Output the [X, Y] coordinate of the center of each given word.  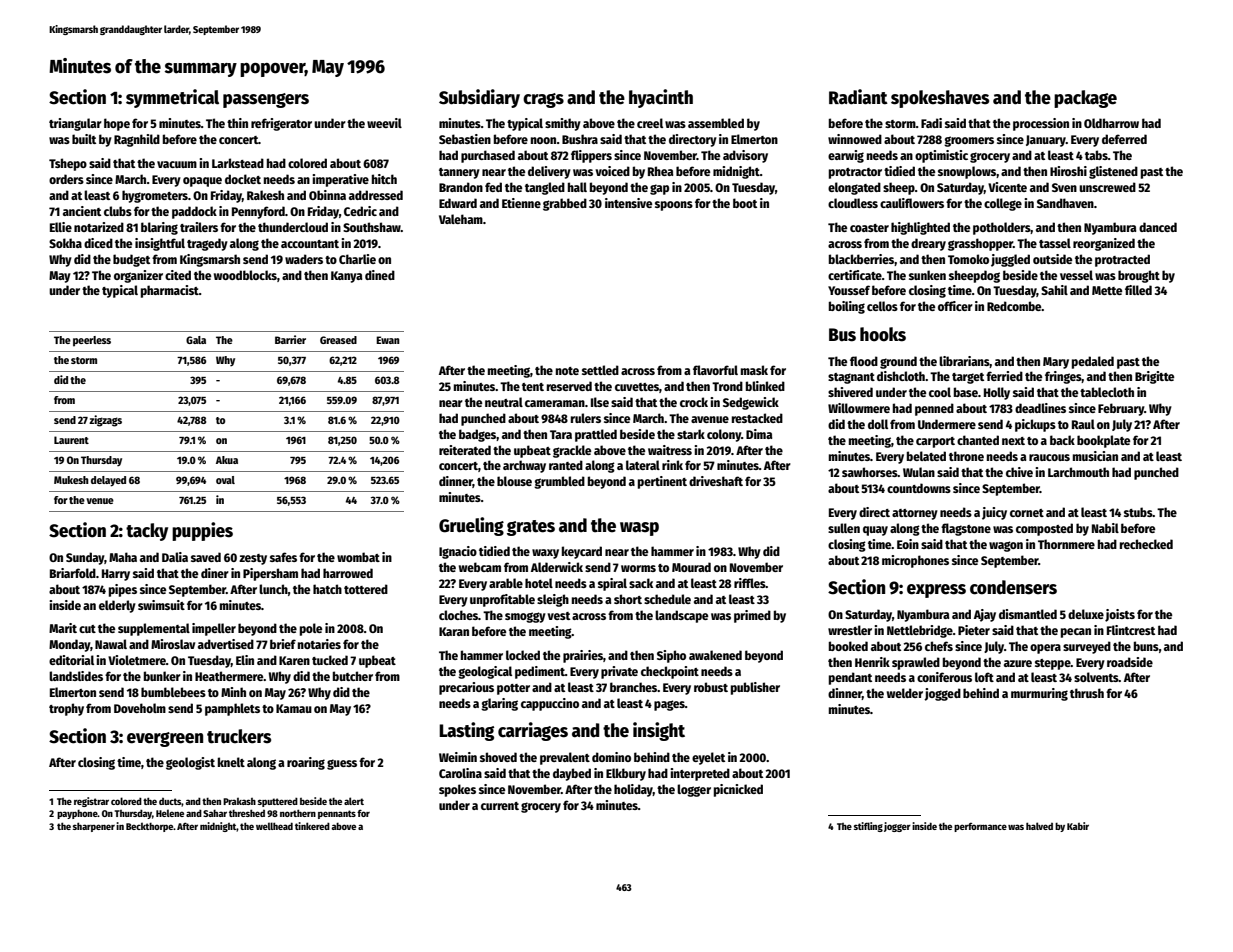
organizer [138, 276]
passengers [266, 100]
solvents [1096, 677]
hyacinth [661, 98]
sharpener [94, 827]
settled [600, 370]
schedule [667, 599]
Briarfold [73, 573]
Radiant [858, 97]
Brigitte [1154, 377]
